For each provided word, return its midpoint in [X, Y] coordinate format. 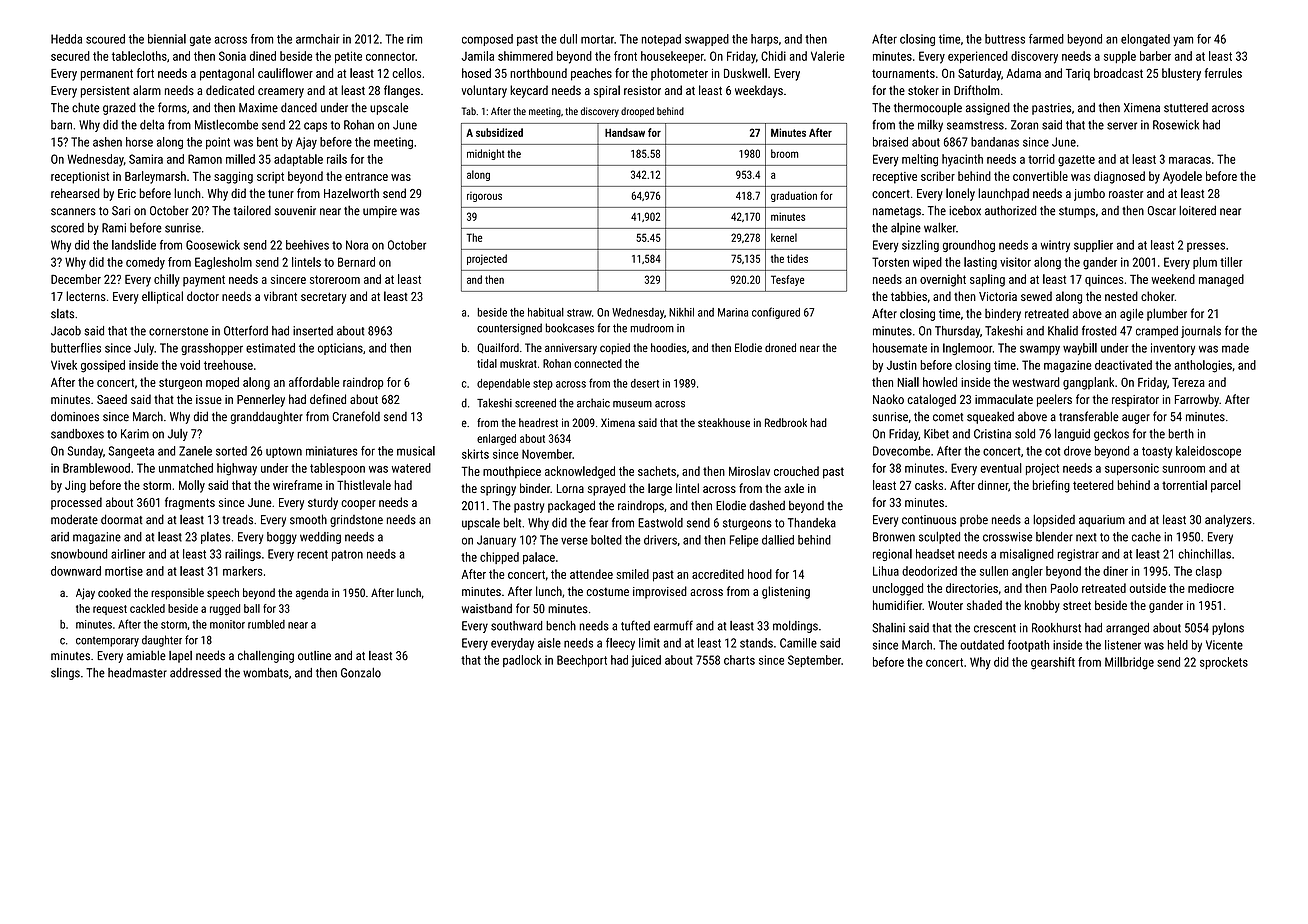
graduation [794, 196]
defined [328, 399]
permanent [107, 75]
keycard [529, 91]
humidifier [897, 605]
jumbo [1089, 194]
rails [337, 159]
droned [780, 347]
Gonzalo [361, 672]
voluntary [484, 91]
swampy [1040, 350]
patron [347, 555]
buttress [1005, 39]
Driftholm [977, 90]
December [76, 279]
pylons [1228, 629]
